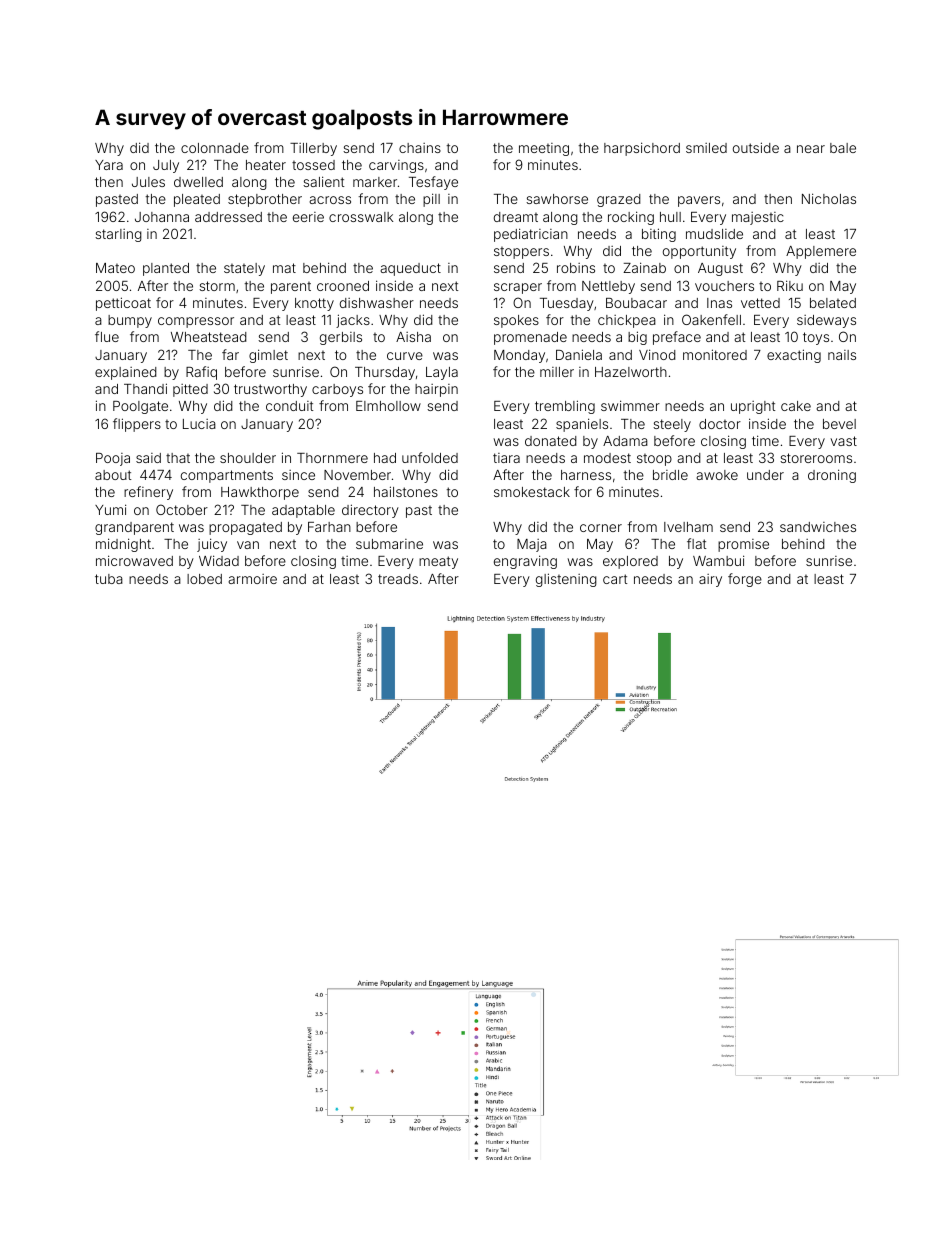  I want to click on forge, so click(745, 580).
